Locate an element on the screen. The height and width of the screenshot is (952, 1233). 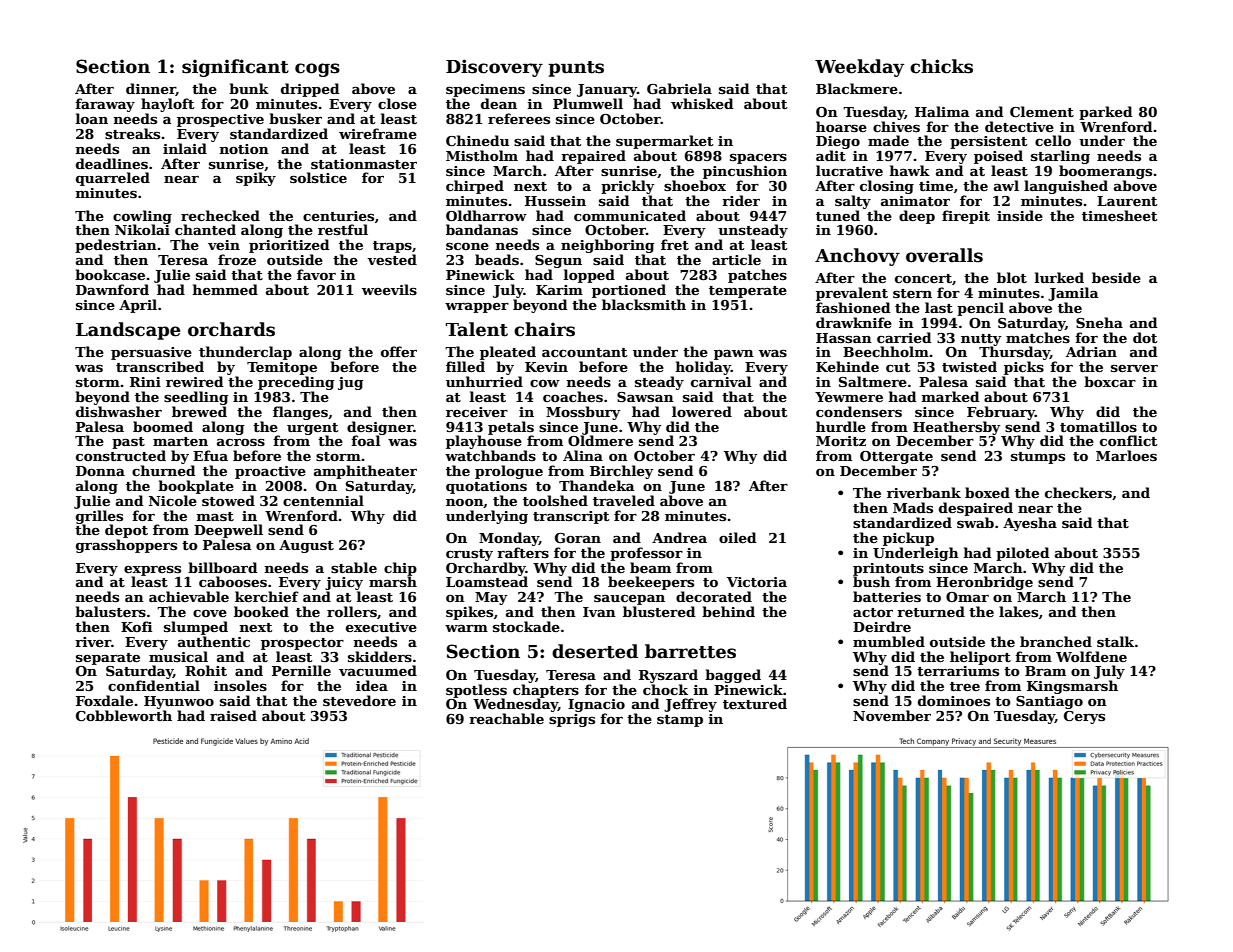
punts is located at coordinates (576, 69).
